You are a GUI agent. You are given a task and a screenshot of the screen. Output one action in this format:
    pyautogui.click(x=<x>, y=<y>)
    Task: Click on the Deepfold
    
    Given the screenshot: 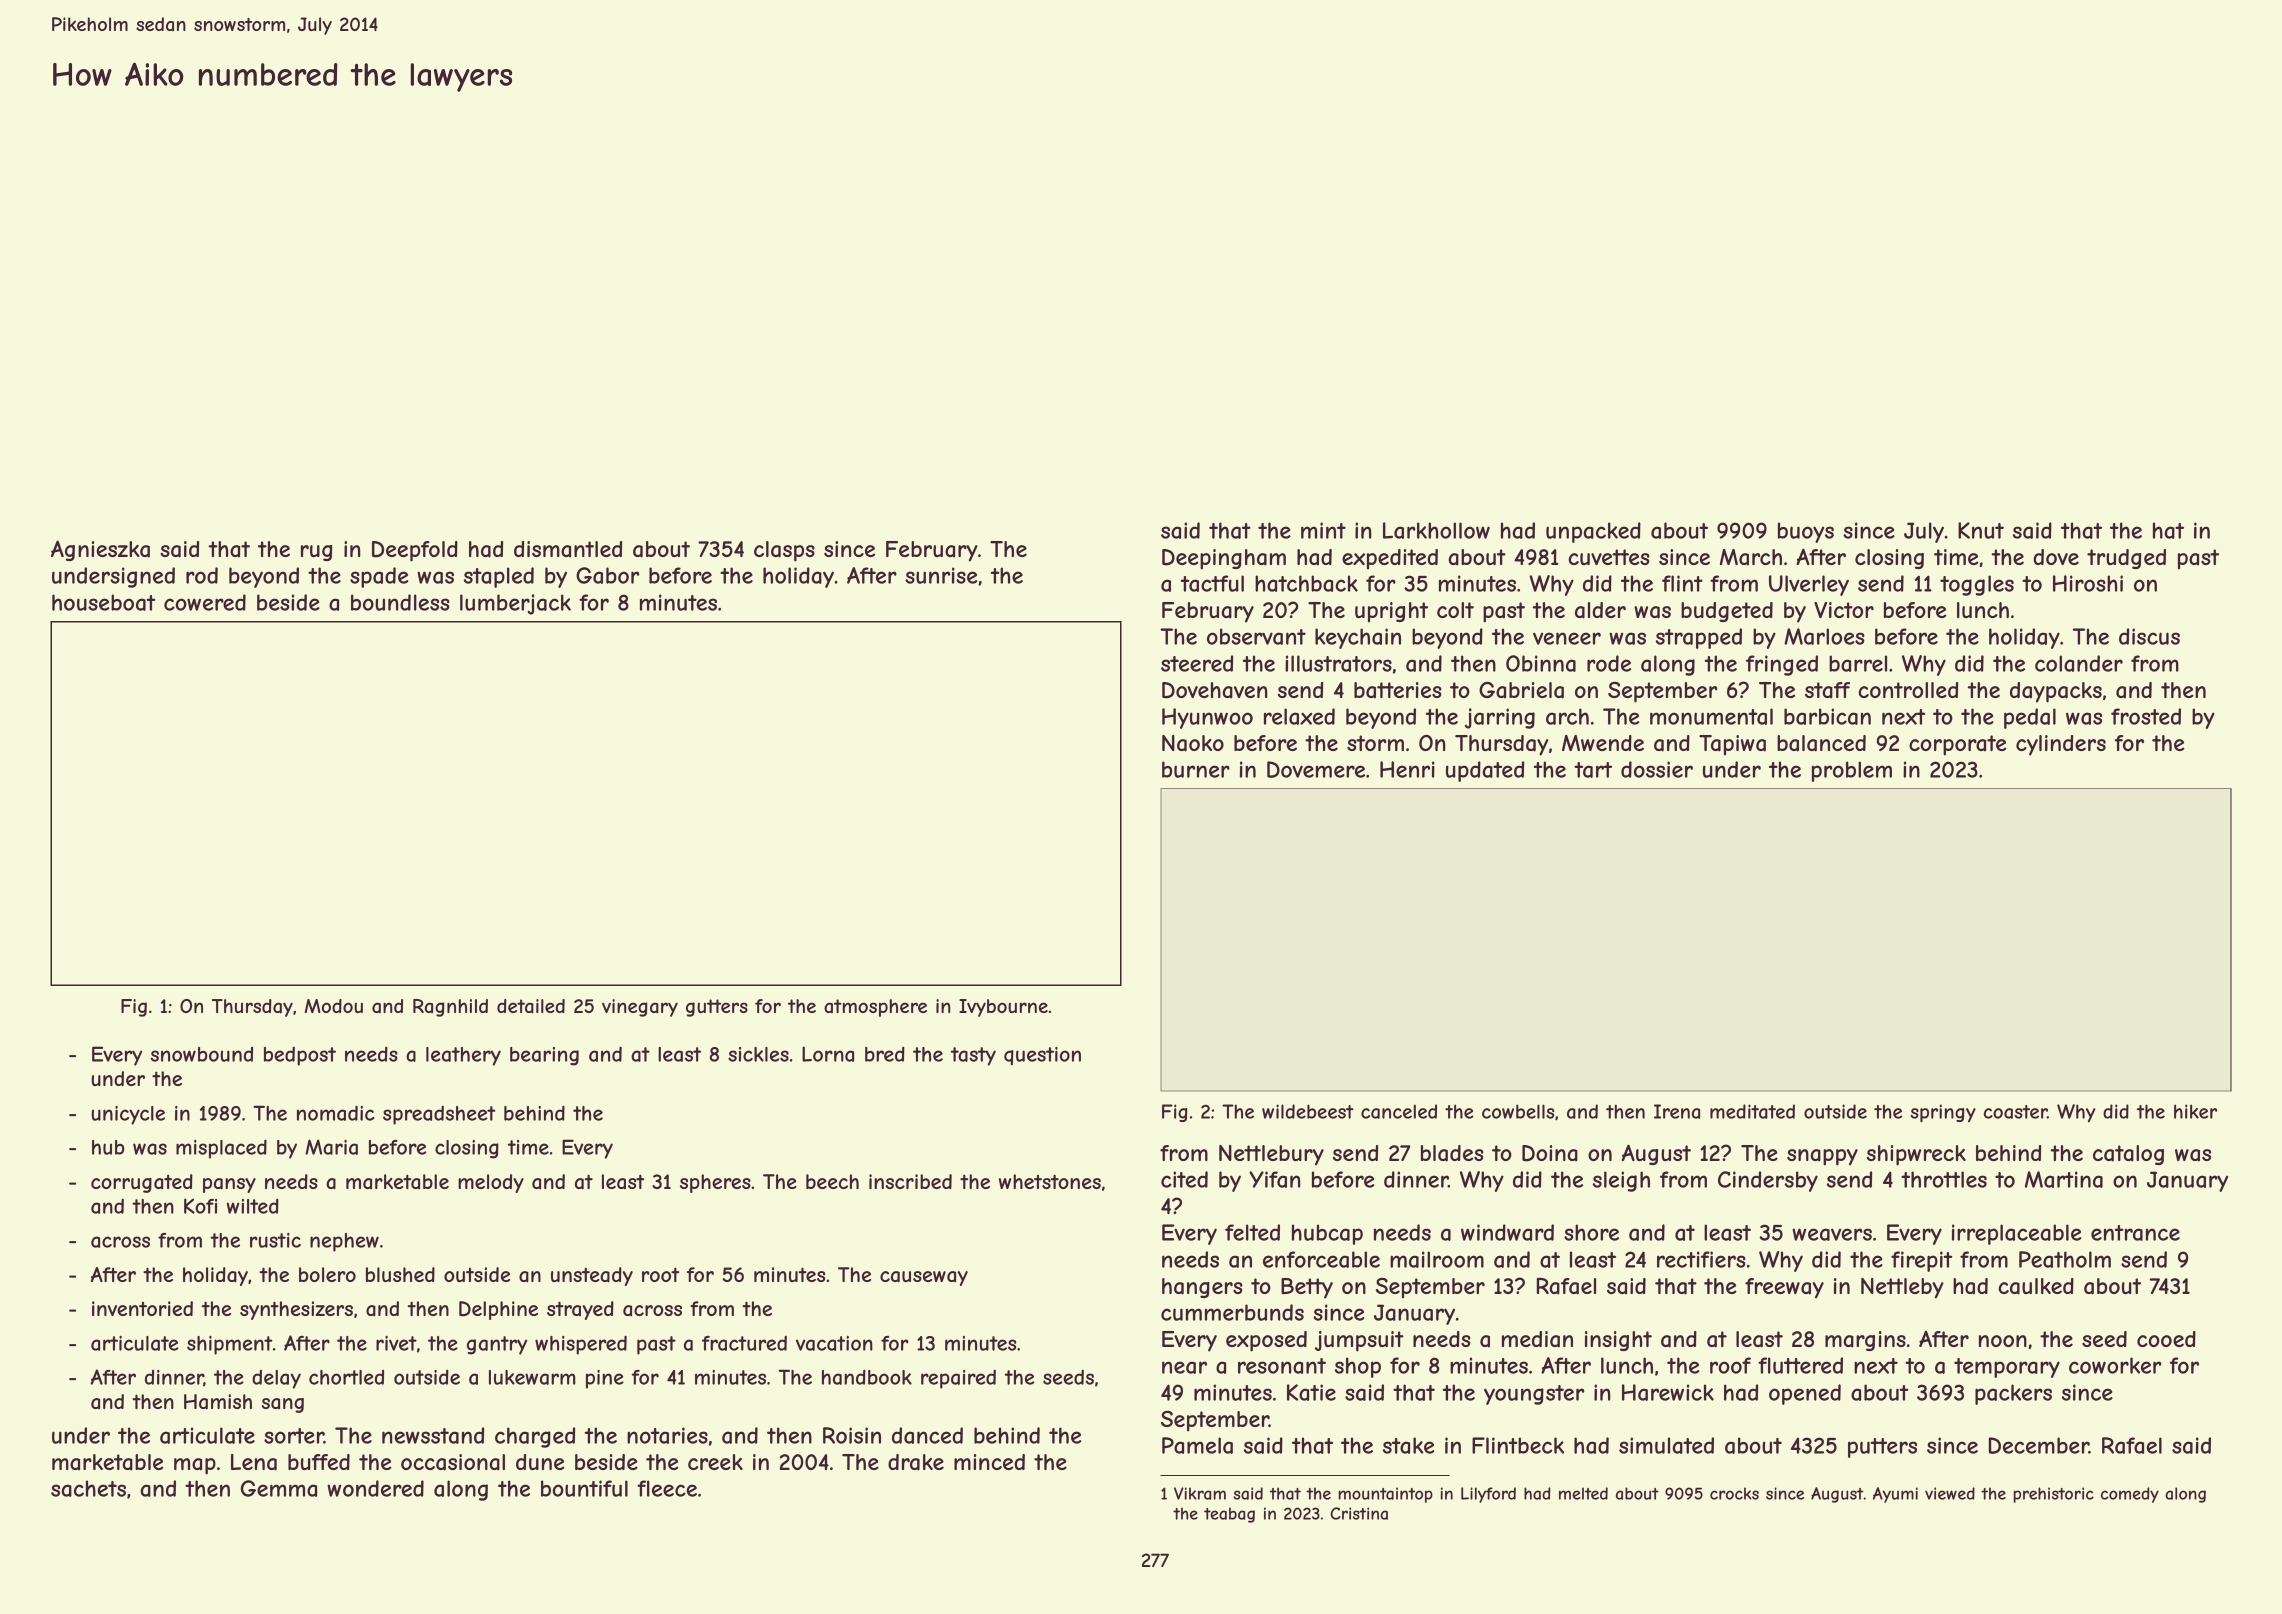 What is the action you would take?
    pyautogui.click(x=415, y=551)
